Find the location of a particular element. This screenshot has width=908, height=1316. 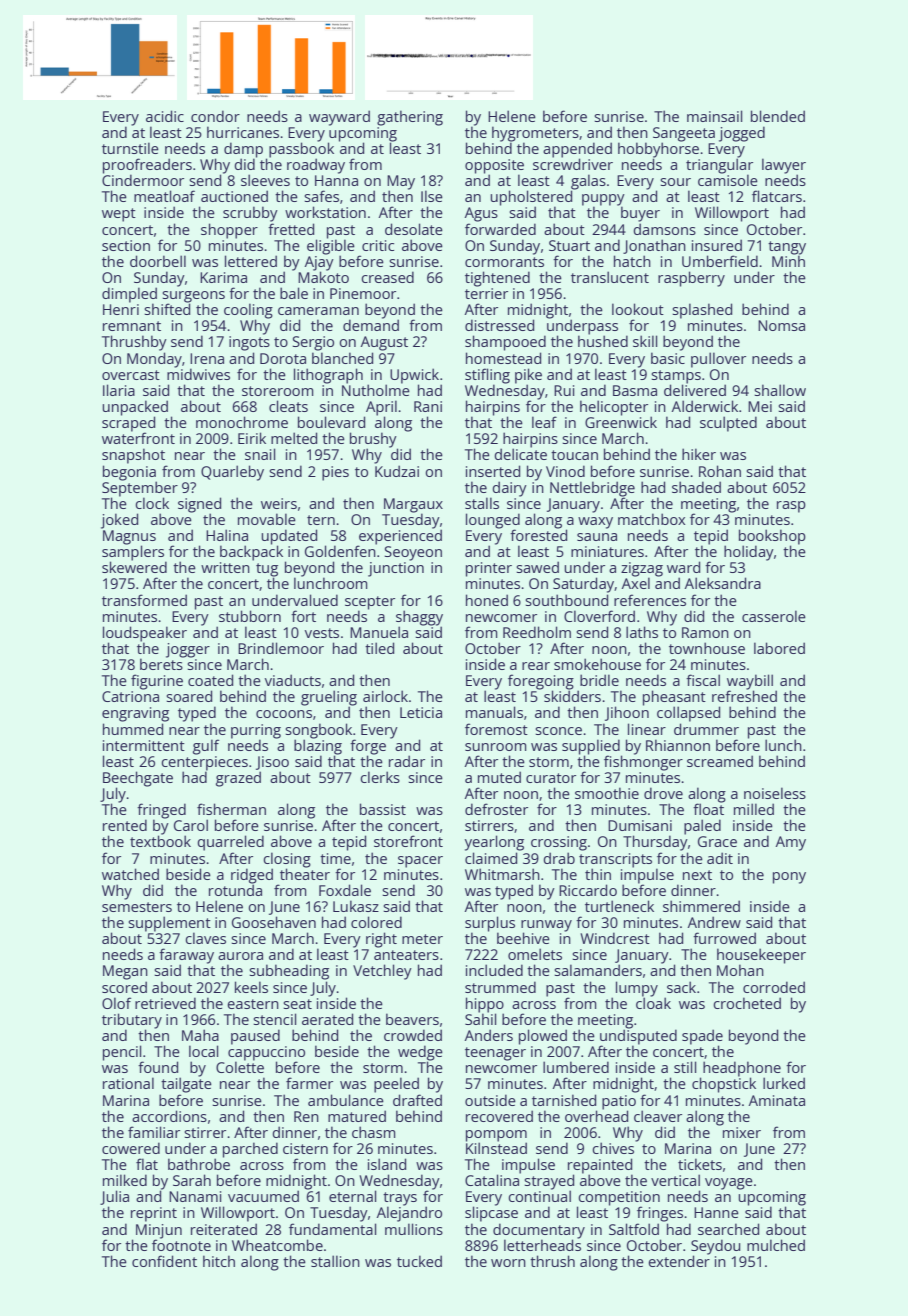

Nettlebridge is located at coordinates (592, 489).
